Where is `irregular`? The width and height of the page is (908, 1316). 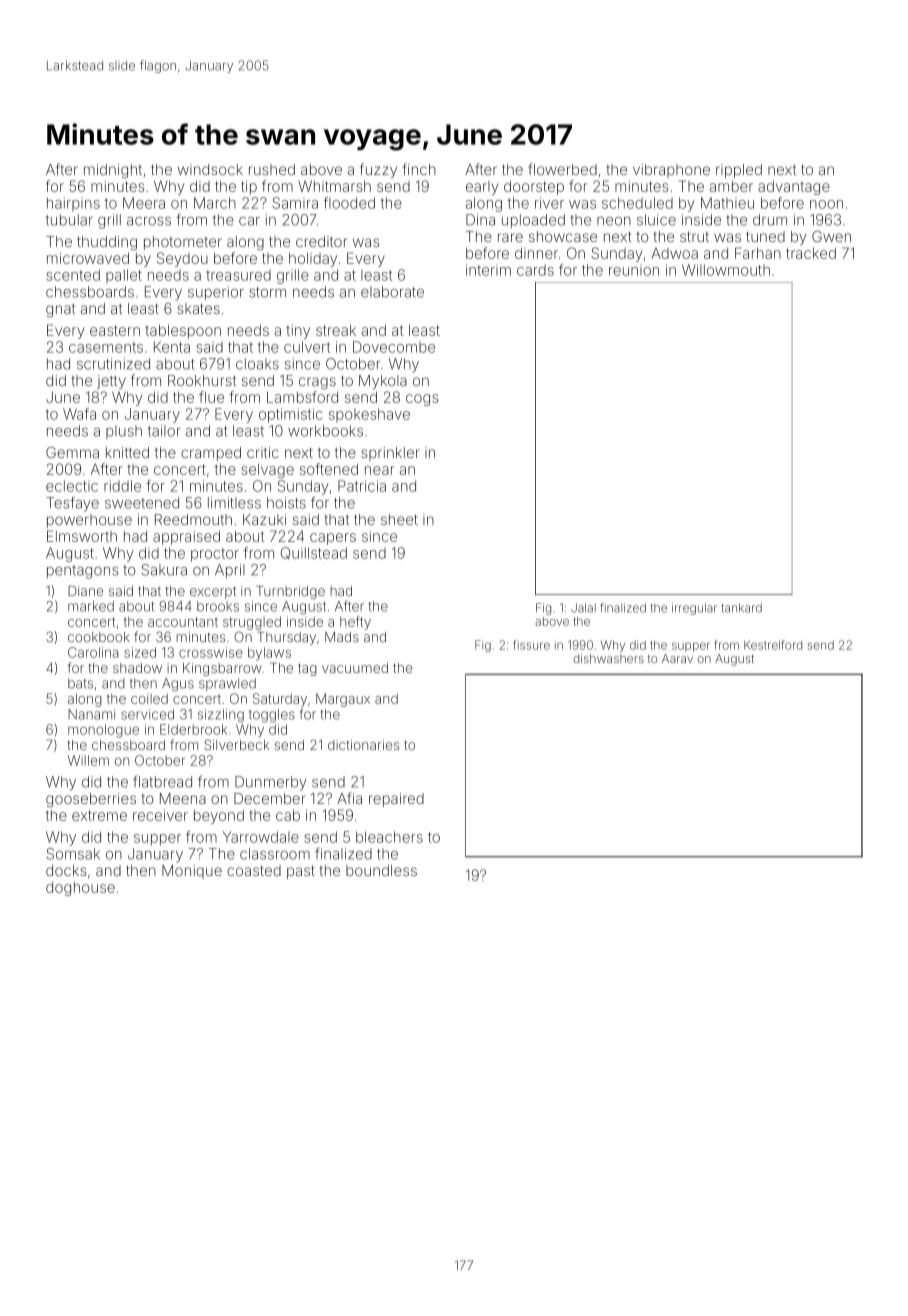
irregular is located at coordinates (694, 609).
